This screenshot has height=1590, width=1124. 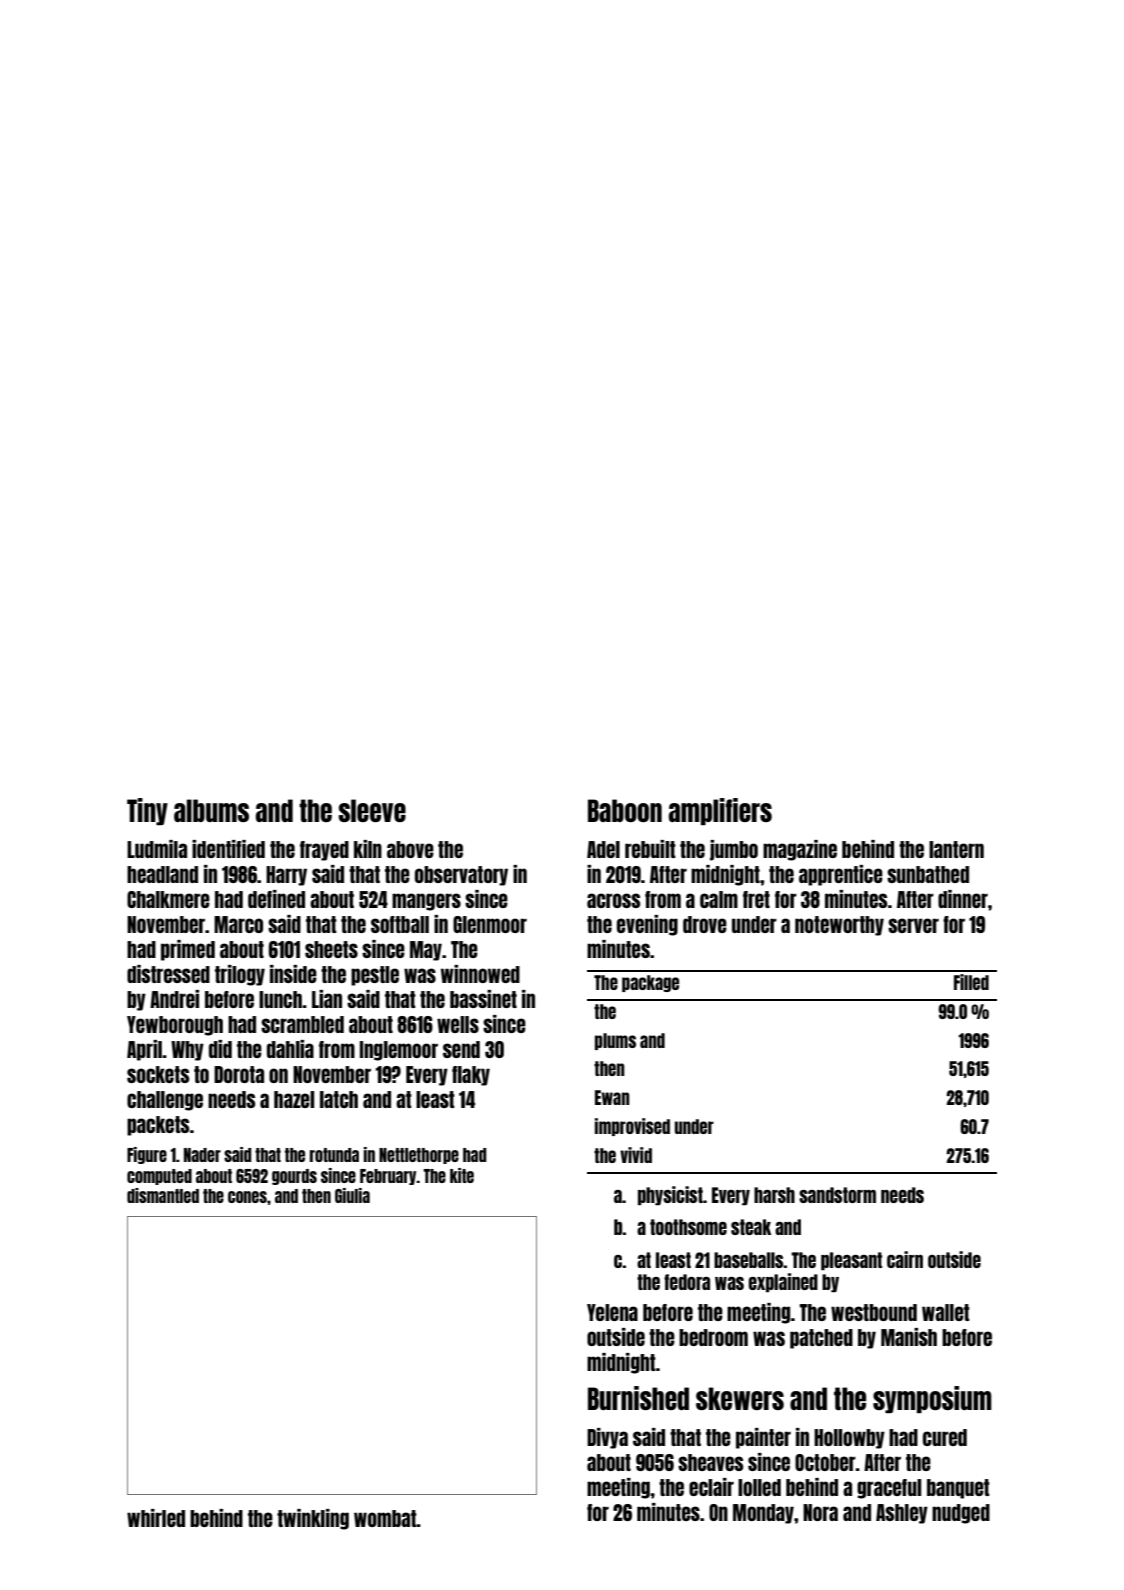 What do you see at coordinates (313, 1519) in the screenshot?
I see `twinkling` at bounding box center [313, 1519].
